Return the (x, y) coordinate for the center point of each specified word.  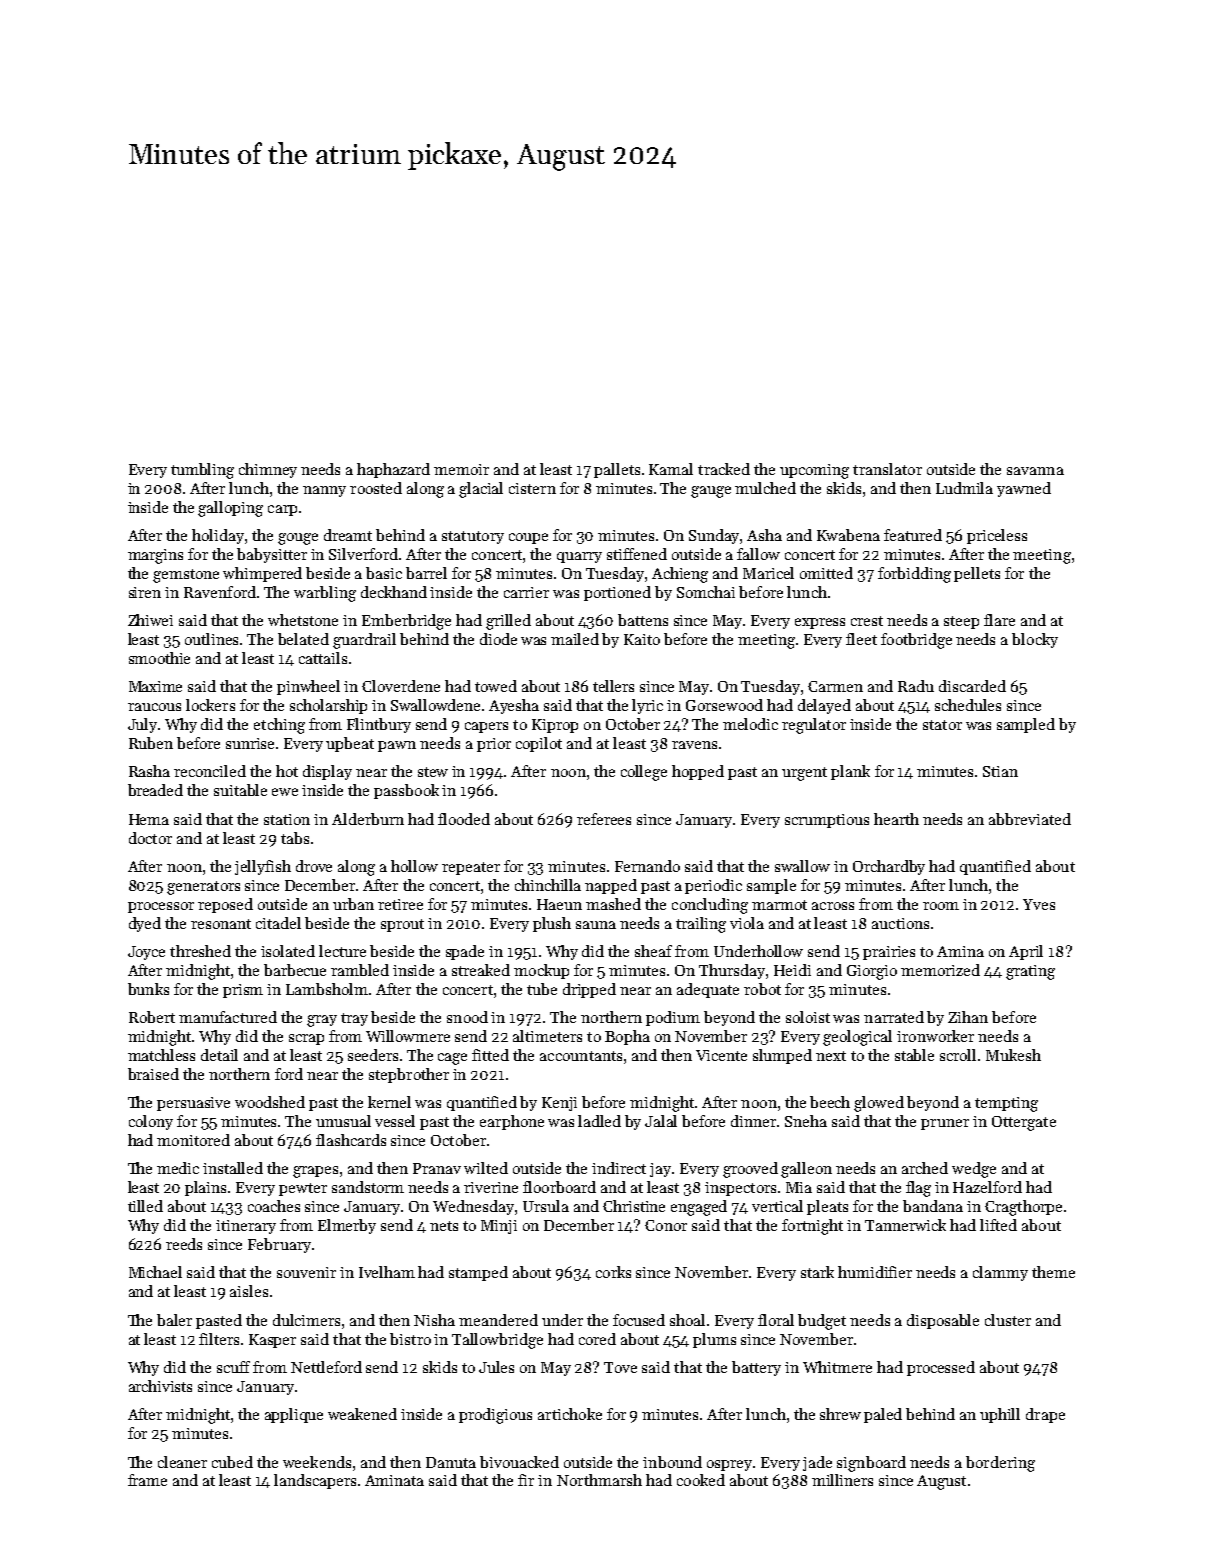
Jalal (661, 1121)
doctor (150, 838)
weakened (362, 1414)
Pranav (437, 1168)
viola (747, 923)
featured (913, 535)
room (941, 906)
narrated (894, 1017)
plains (205, 1188)
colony (151, 1122)
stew (433, 772)
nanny (324, 491)
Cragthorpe (1023, 1208)
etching (279, 726)
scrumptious (827, 821)
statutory (473, 537)
